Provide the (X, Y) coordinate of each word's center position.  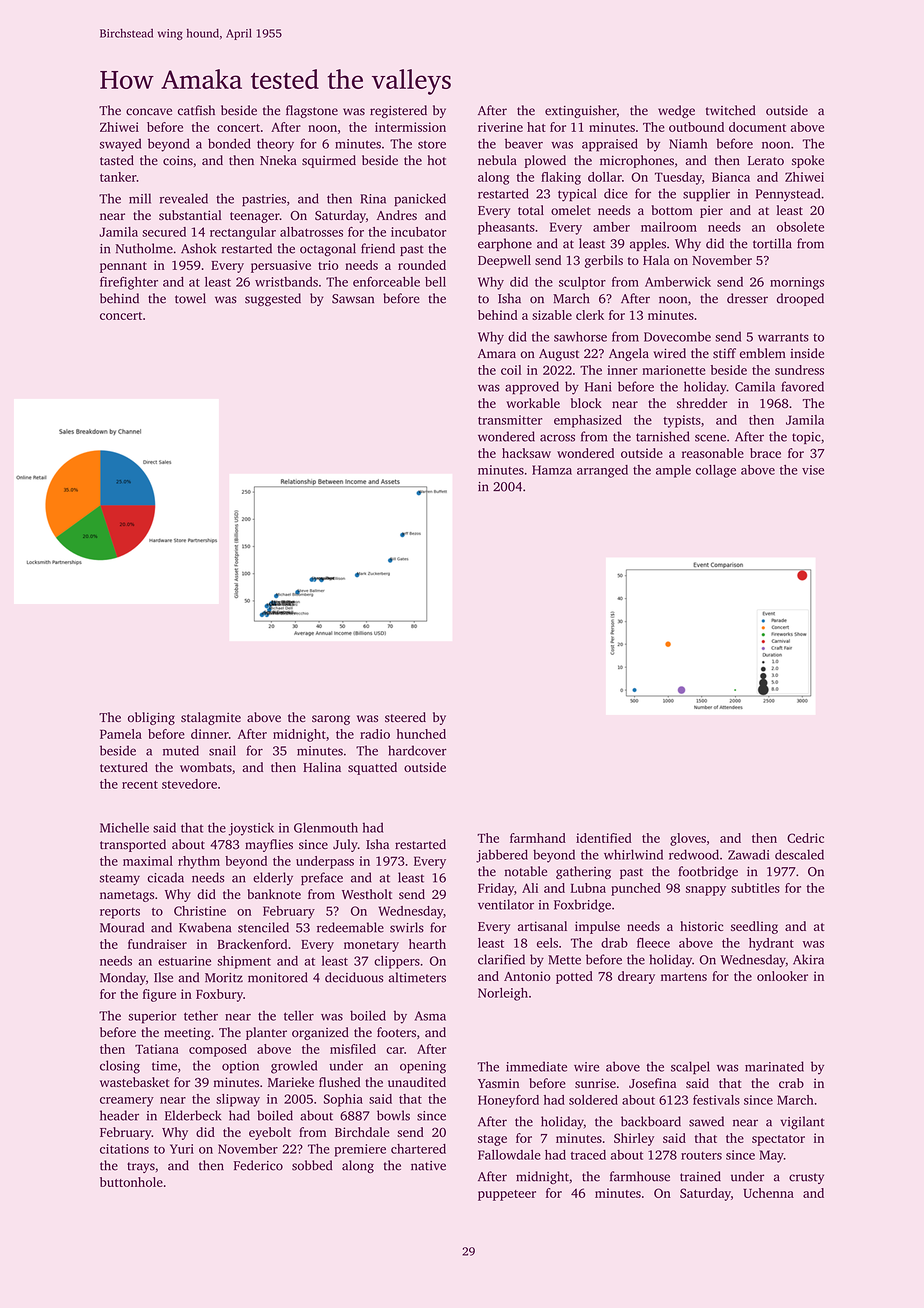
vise (813, 470)
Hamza (552, 470)
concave (149, 112)
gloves (688, 839)
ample (673, 471)
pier (711, 211)
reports (120, 913)
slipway (238, 1100)
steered (405, 717)
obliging (151, 718)
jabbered (502, 856)
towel (190, 298)
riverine (500, 127)
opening (423, 1067)
